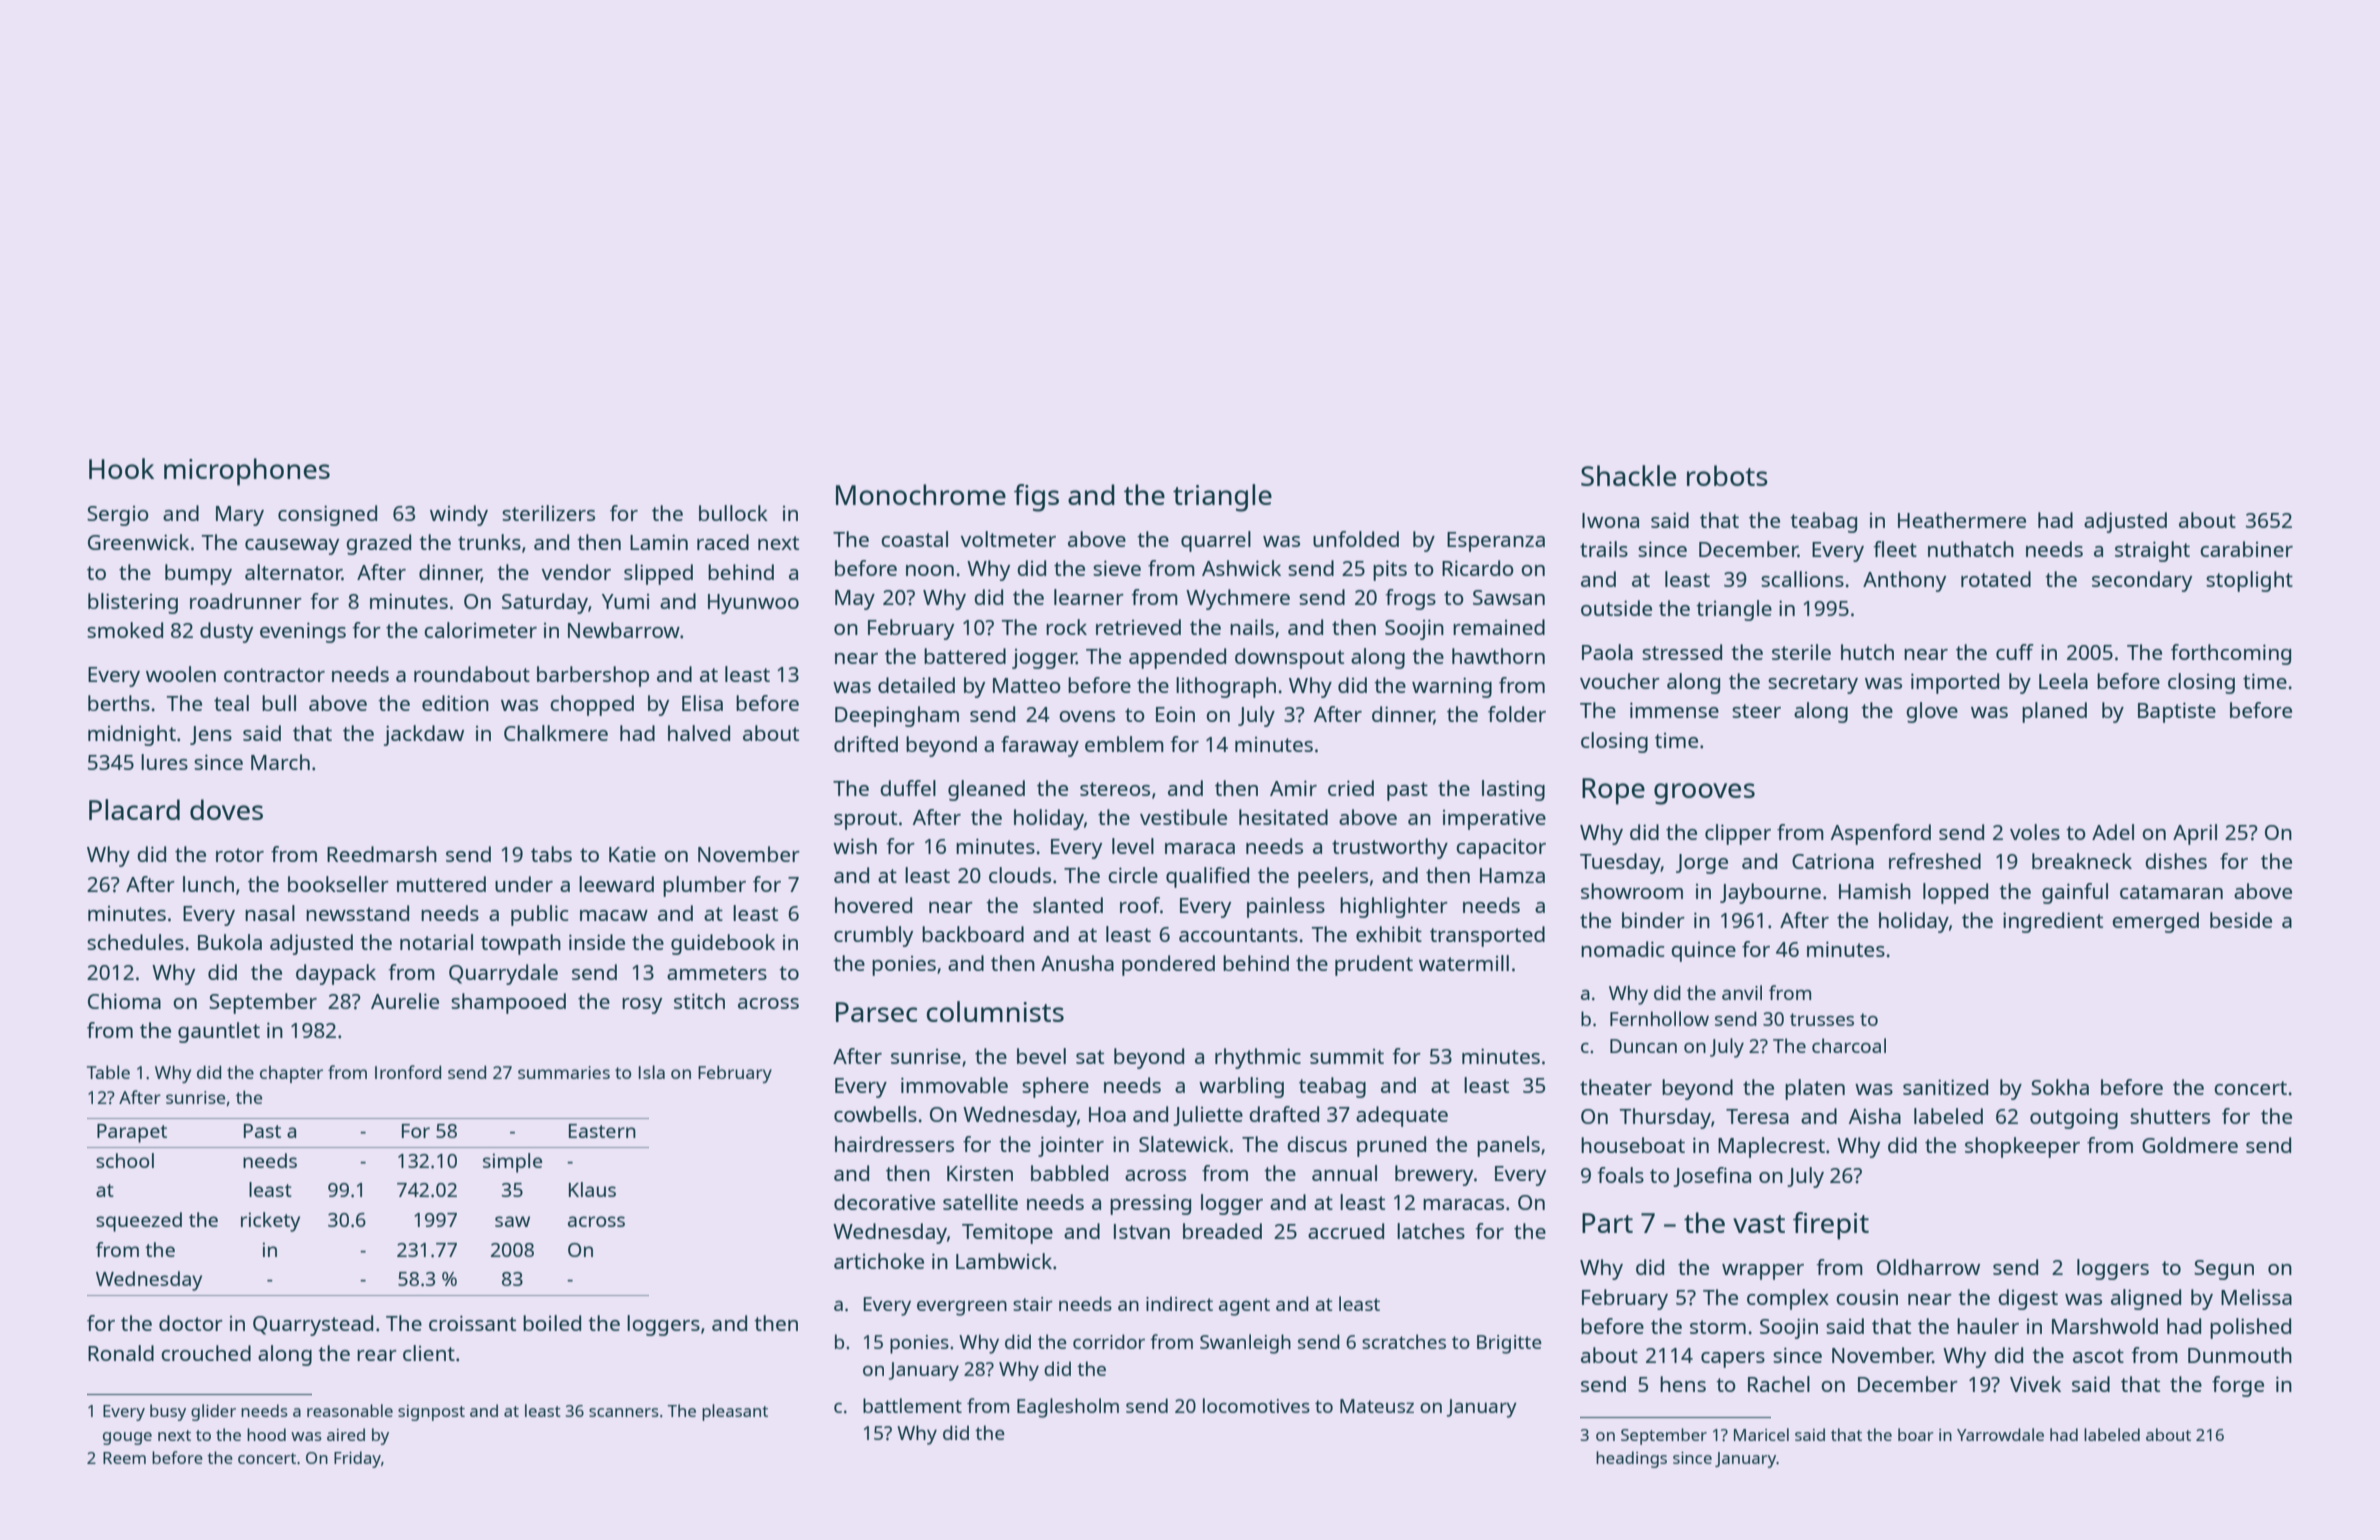 The width and height of the page is (2380, 1540). What do you see at coordinates (230, 942) in the page?
I see `Bukola` at bounding box center [230, 942].
